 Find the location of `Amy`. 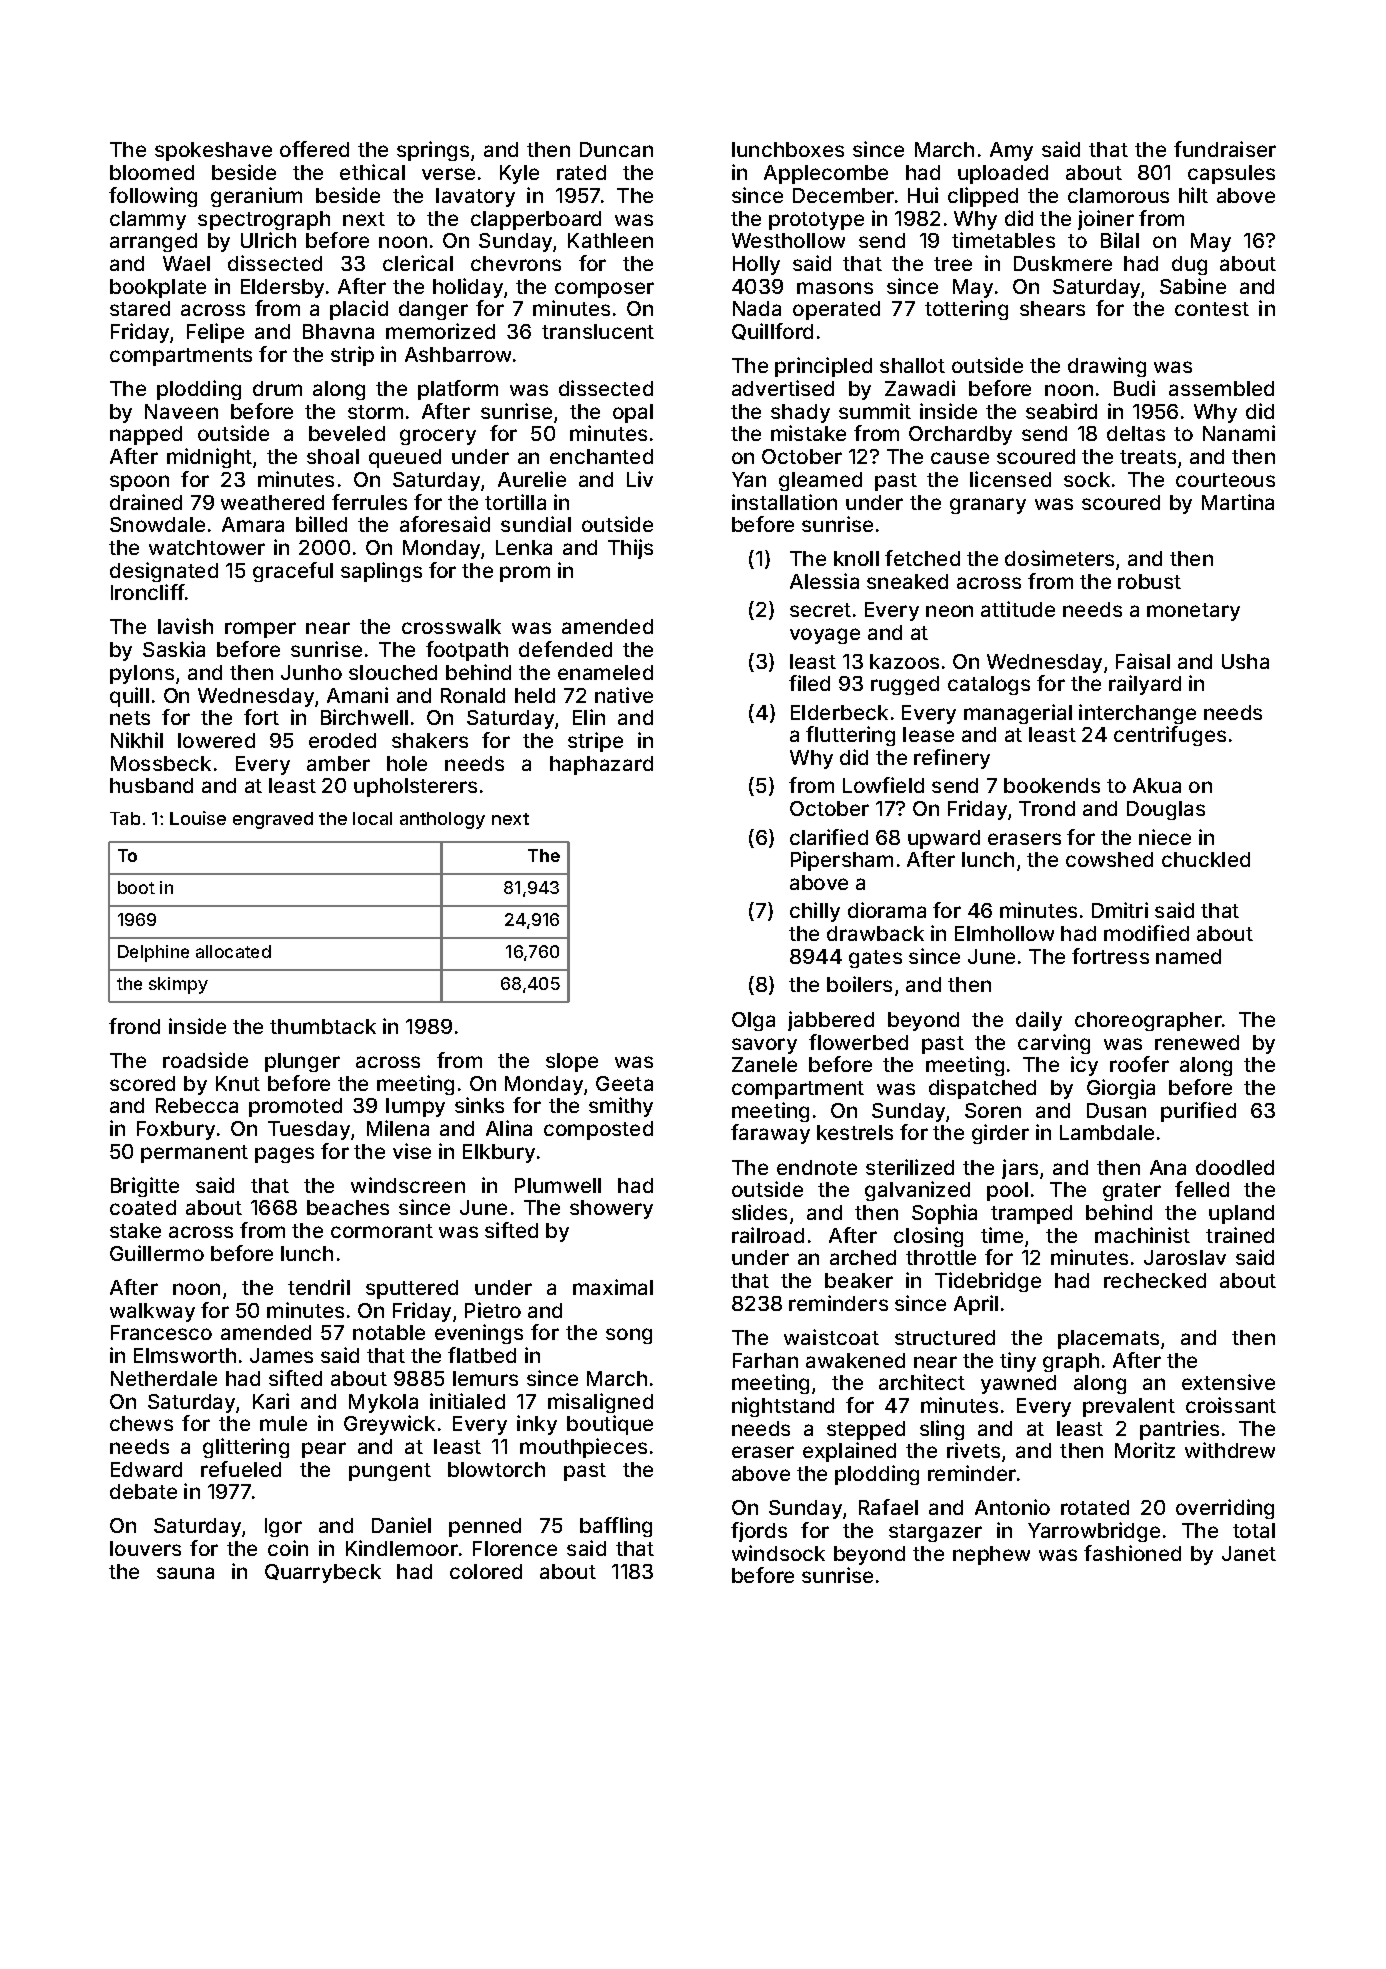

Amy is located at coordinates (1011, 151).
